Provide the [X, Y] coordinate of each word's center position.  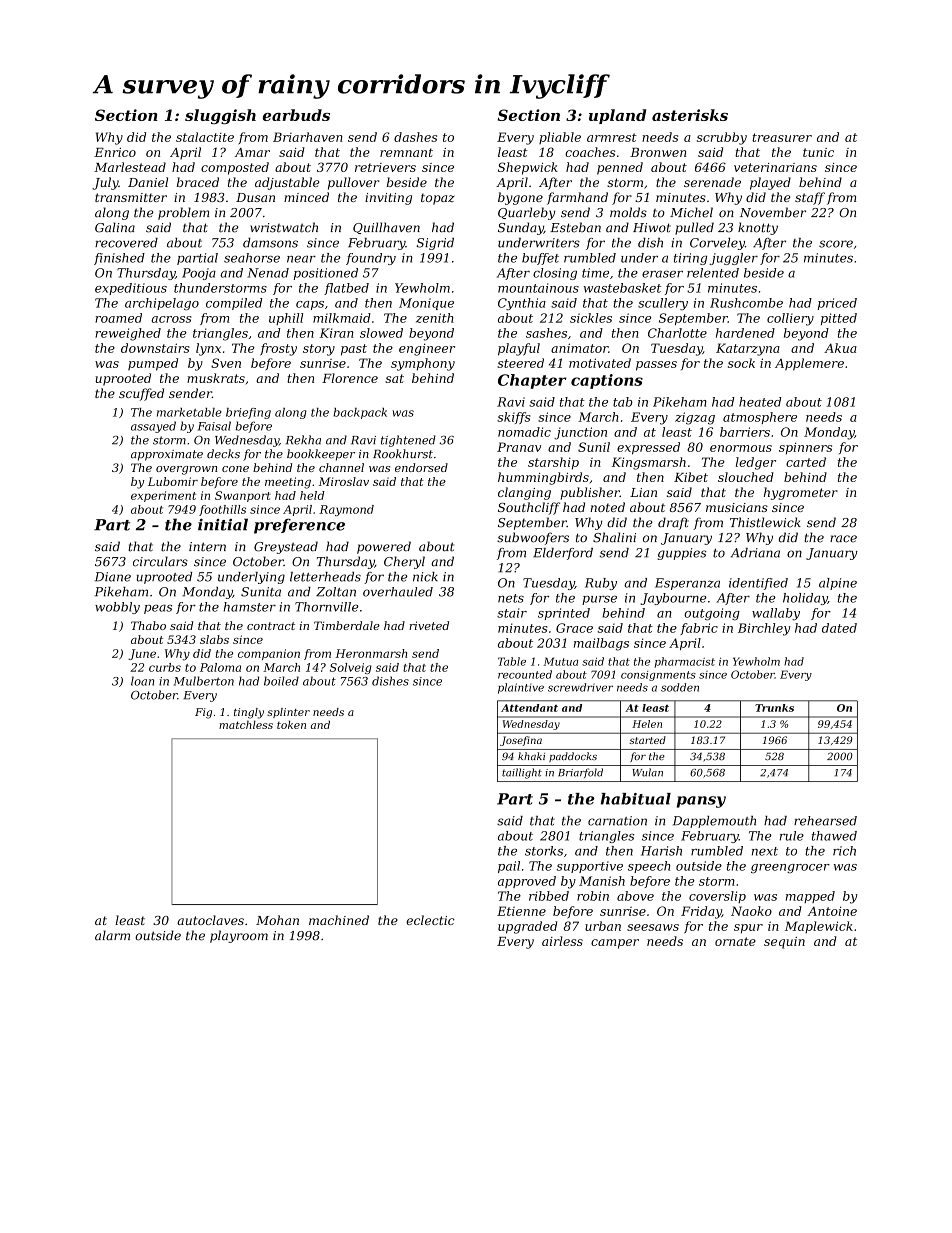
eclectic [430, 920]
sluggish [220, 116]
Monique [426, 304]
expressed [648, 448]
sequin [784, 943]
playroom [239, 936]
